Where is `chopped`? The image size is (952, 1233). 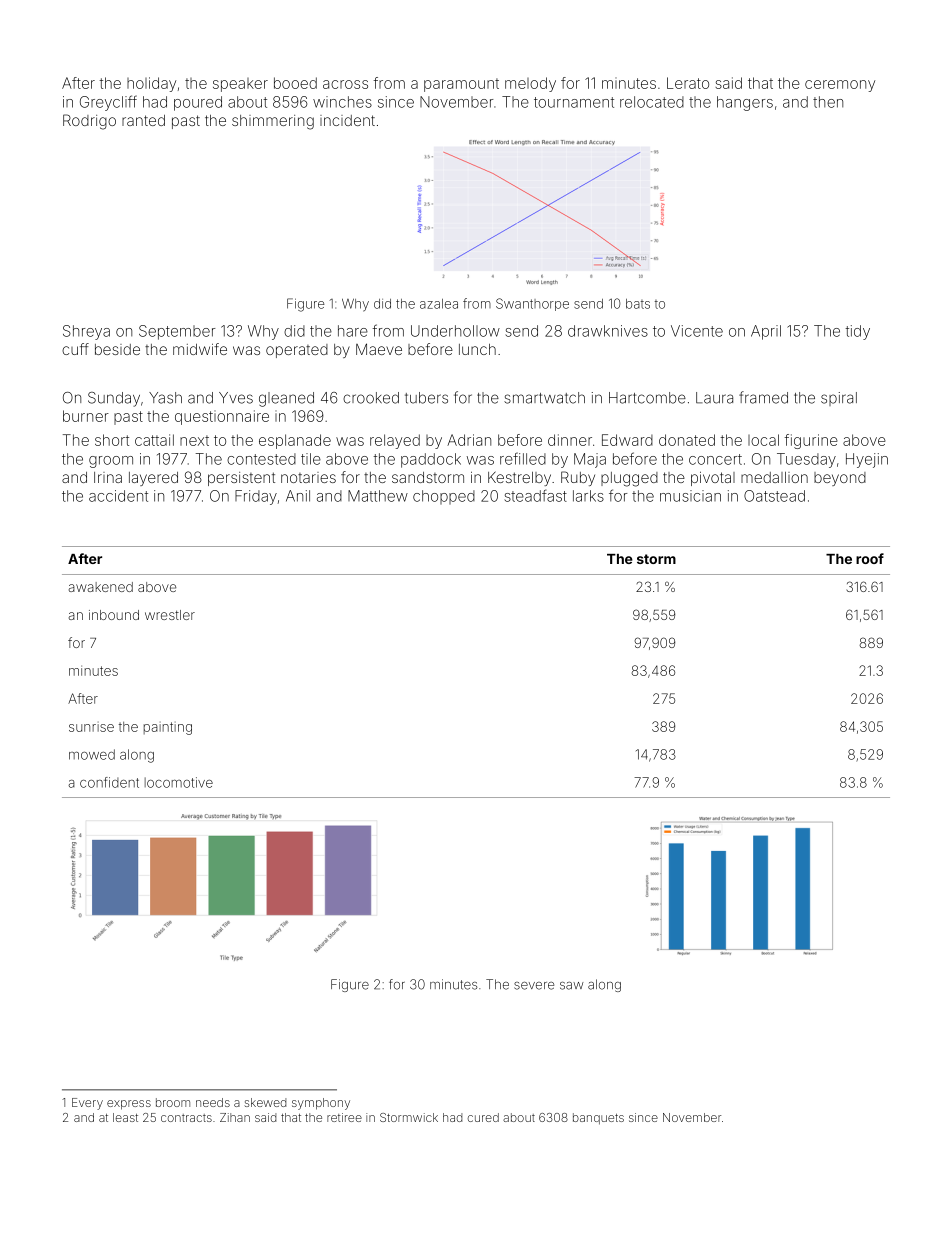 chopped is located at coordinates (444, 497).
